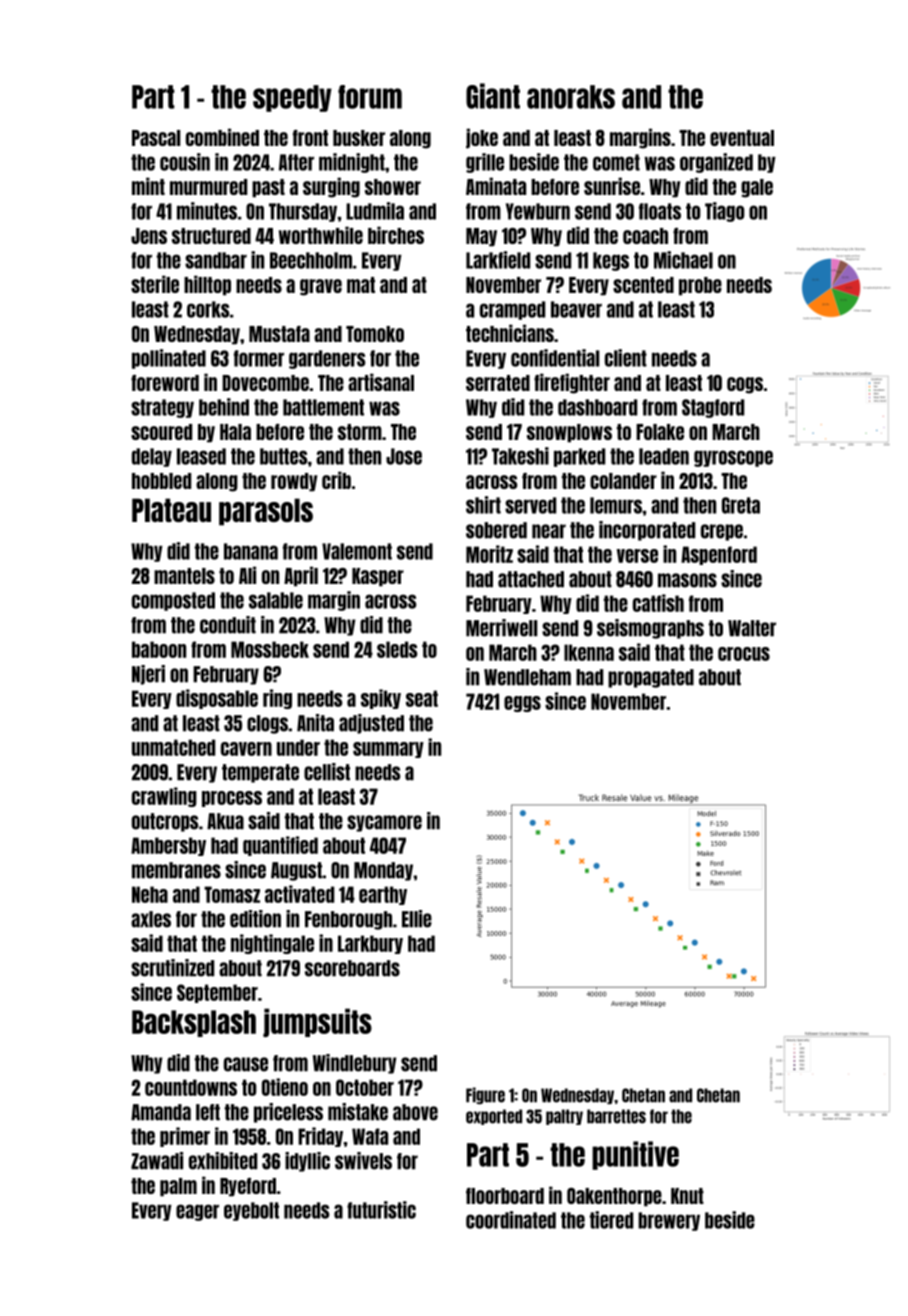 This screenshot has height=1316, width=908. Describe the element at coordinates (493, 96) in the screenshot. I see `Giant` at that location.
